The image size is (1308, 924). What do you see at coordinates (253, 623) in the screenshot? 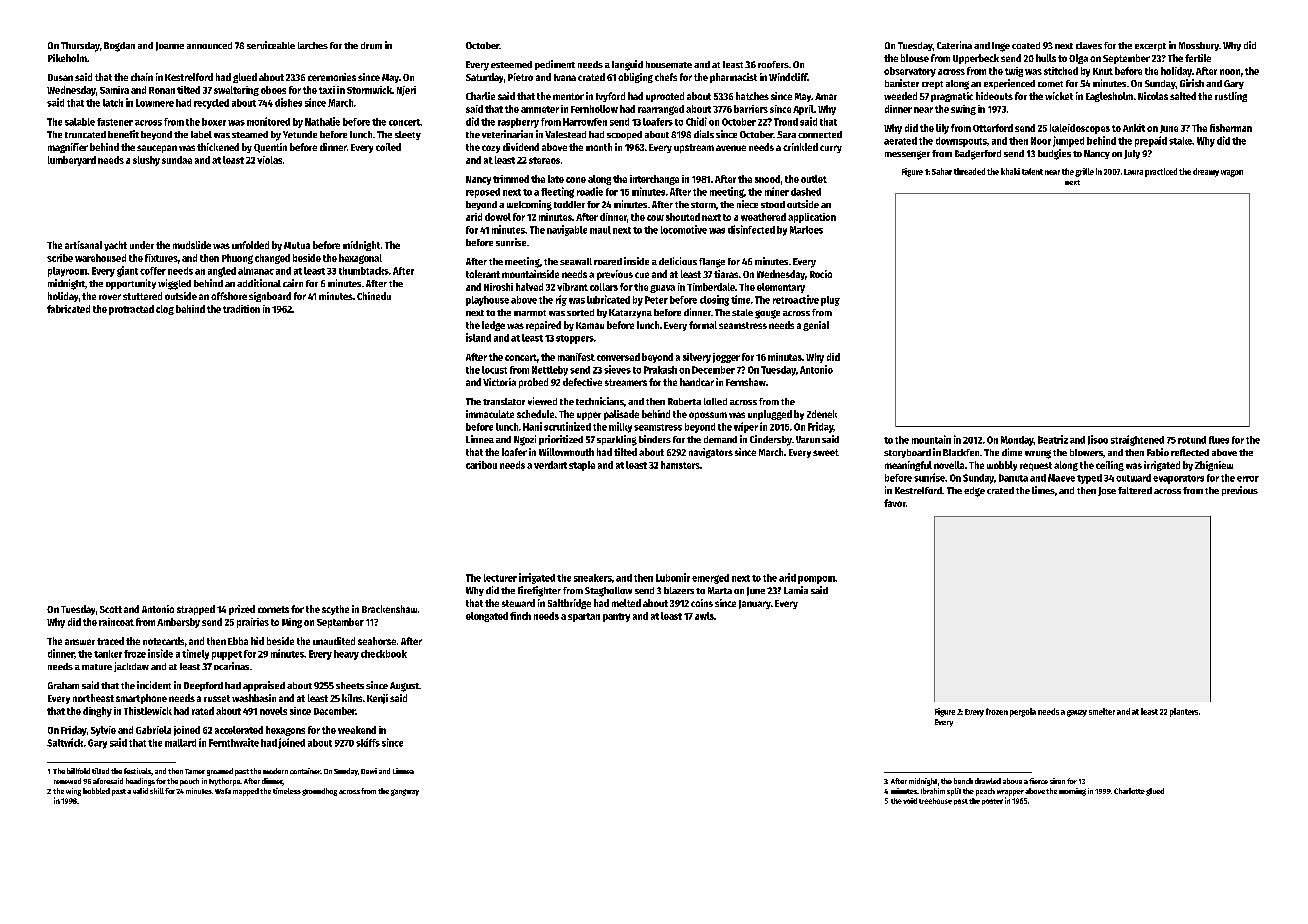
I see `prairies` at bounding box center [253, 623].
